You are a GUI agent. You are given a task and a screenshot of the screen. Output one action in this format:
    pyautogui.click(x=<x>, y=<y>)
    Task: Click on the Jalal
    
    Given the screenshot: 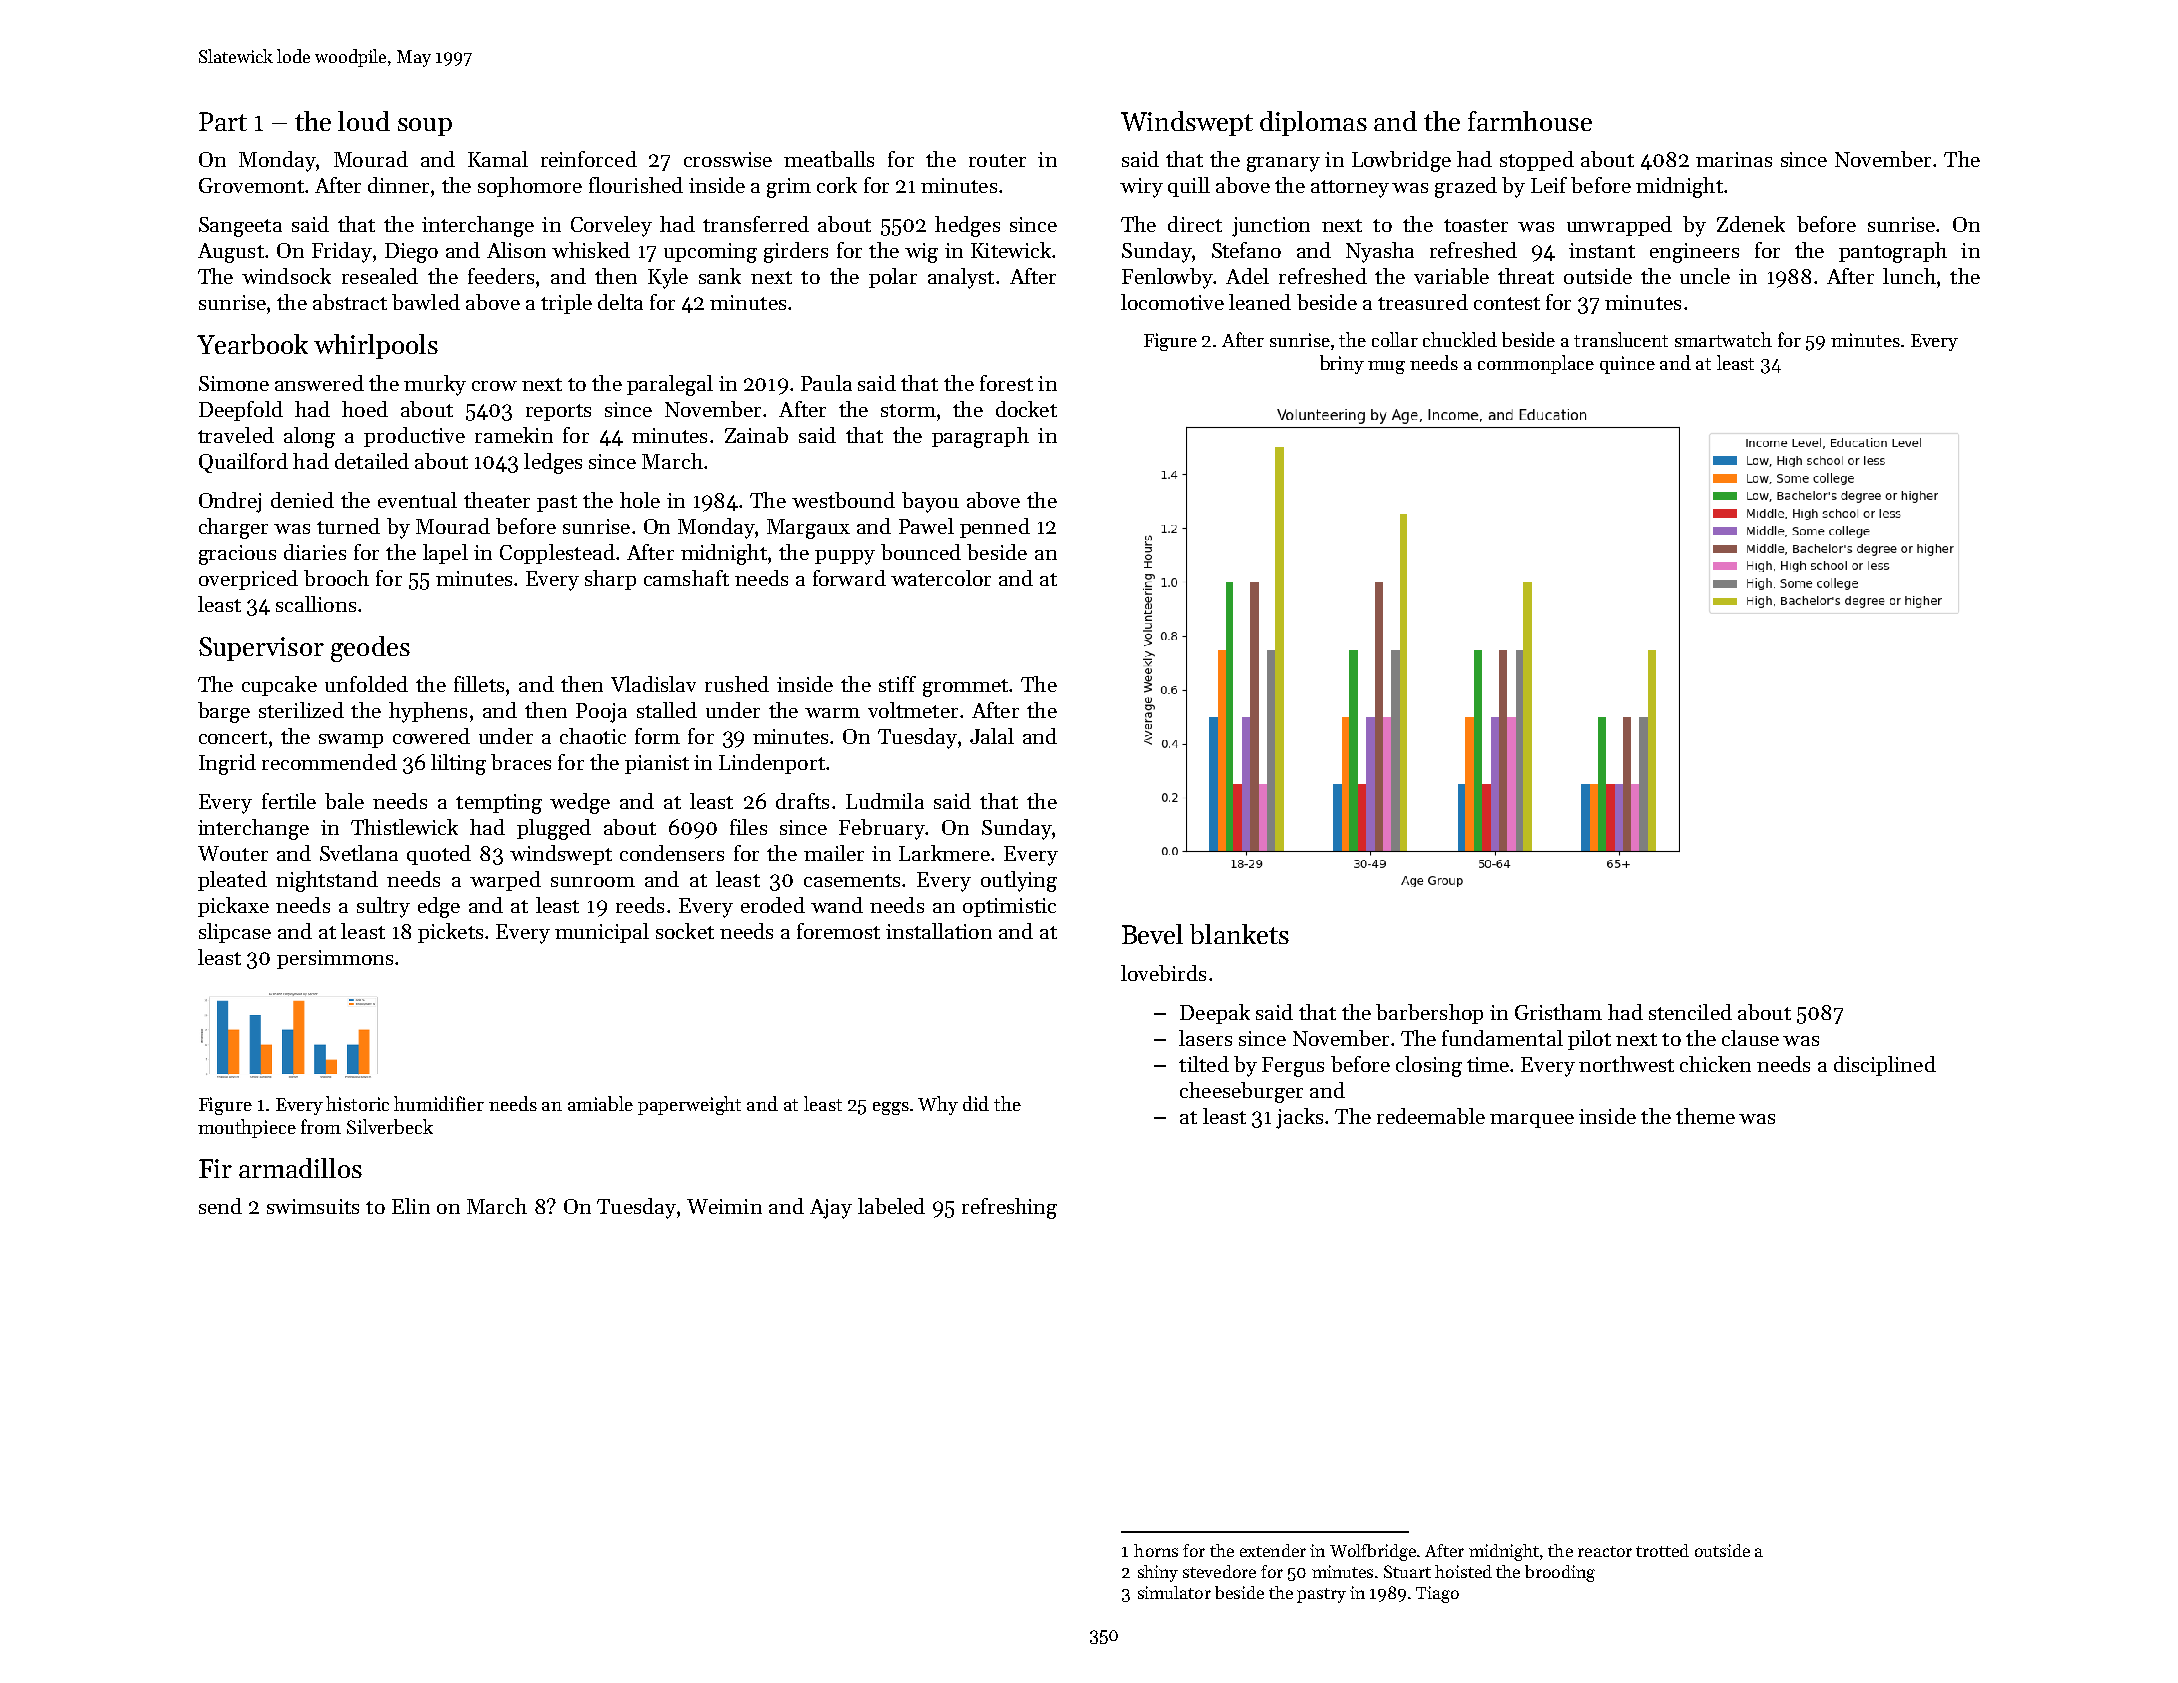 What is the action you would take?
    pyautogui.click(x=992, y=736)
